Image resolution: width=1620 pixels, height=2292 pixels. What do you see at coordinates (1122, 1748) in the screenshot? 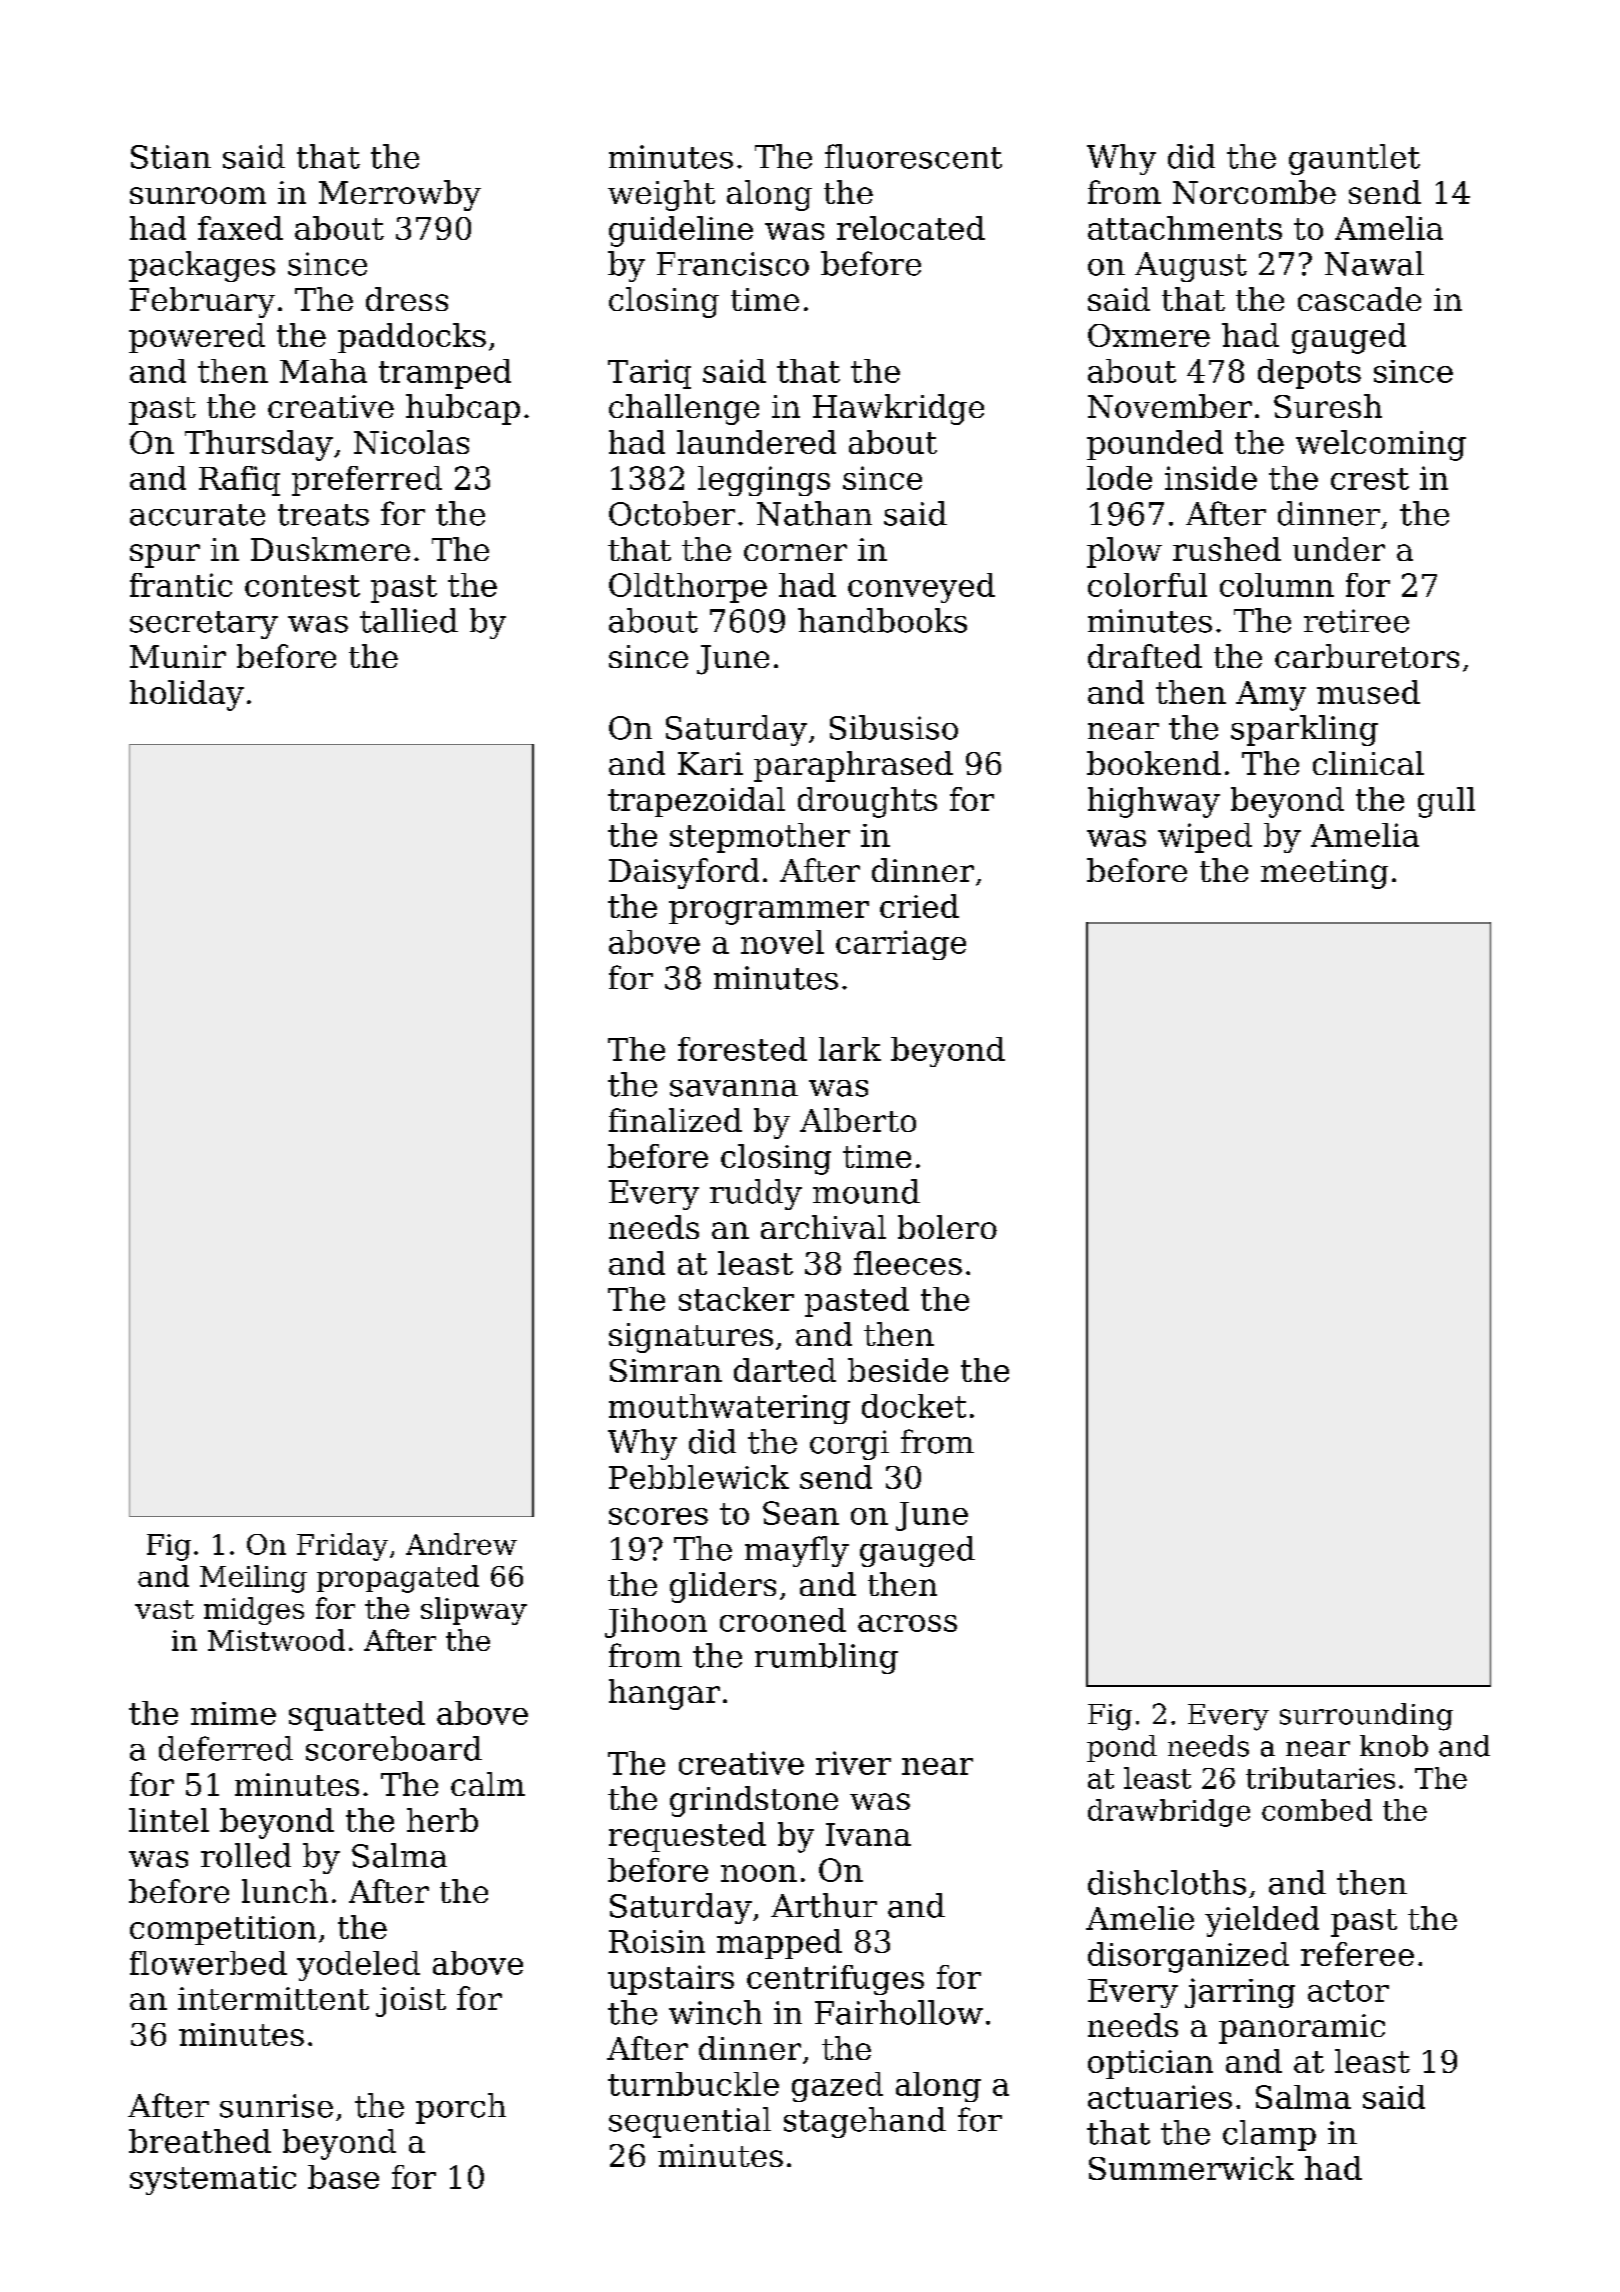
I see `pond` at bounding box center [1122, 1748].
